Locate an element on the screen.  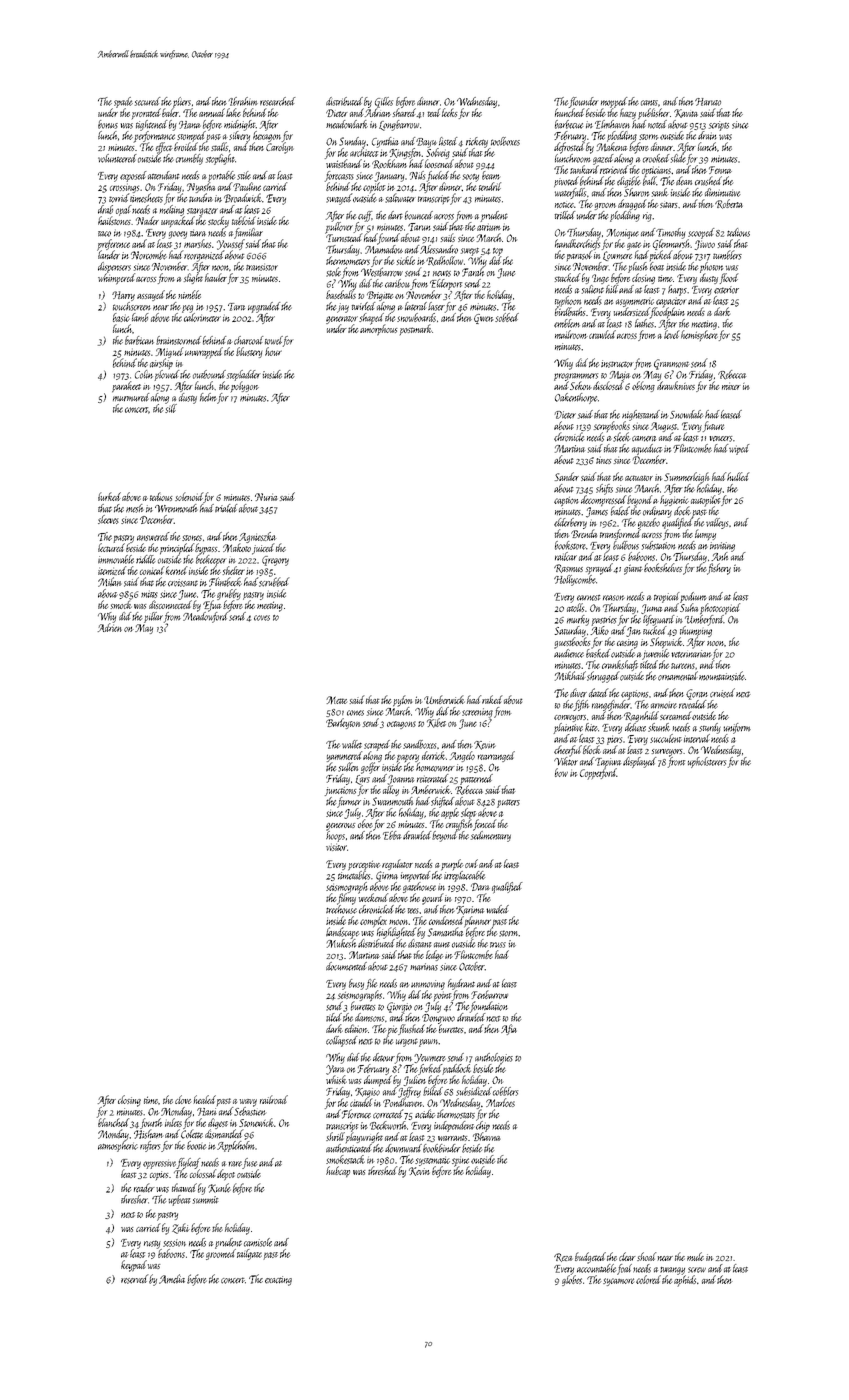
Rasmus is located at coordinates (568, 568).
